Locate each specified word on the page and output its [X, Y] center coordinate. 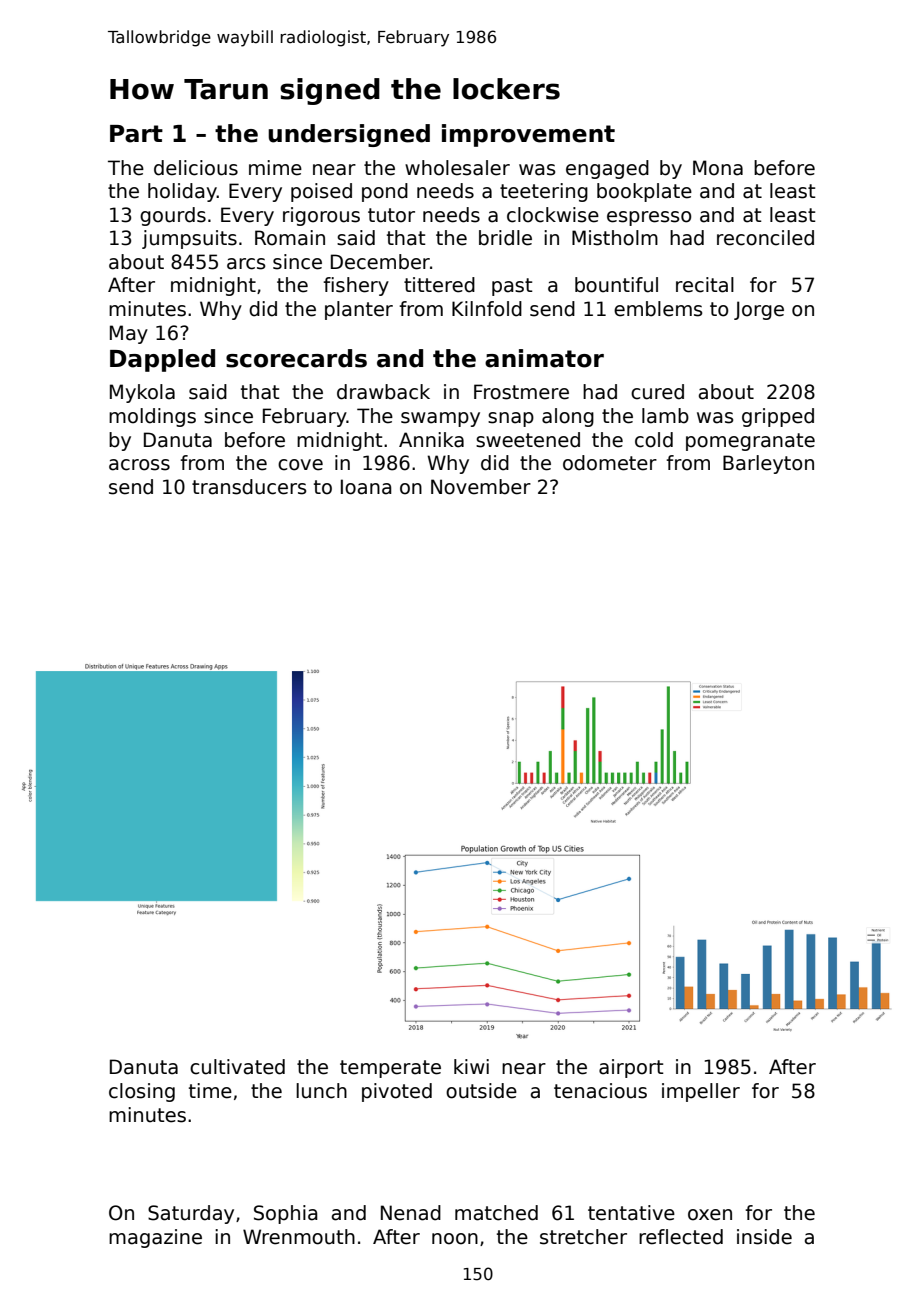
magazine [155, 1238]
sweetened [528, 440]
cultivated [237, 1067]
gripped [778, 417]
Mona [718, 168]
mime [275, 168]
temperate [390, 1069]
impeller [701, 1092]
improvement [528, 135]
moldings [152, 417]
